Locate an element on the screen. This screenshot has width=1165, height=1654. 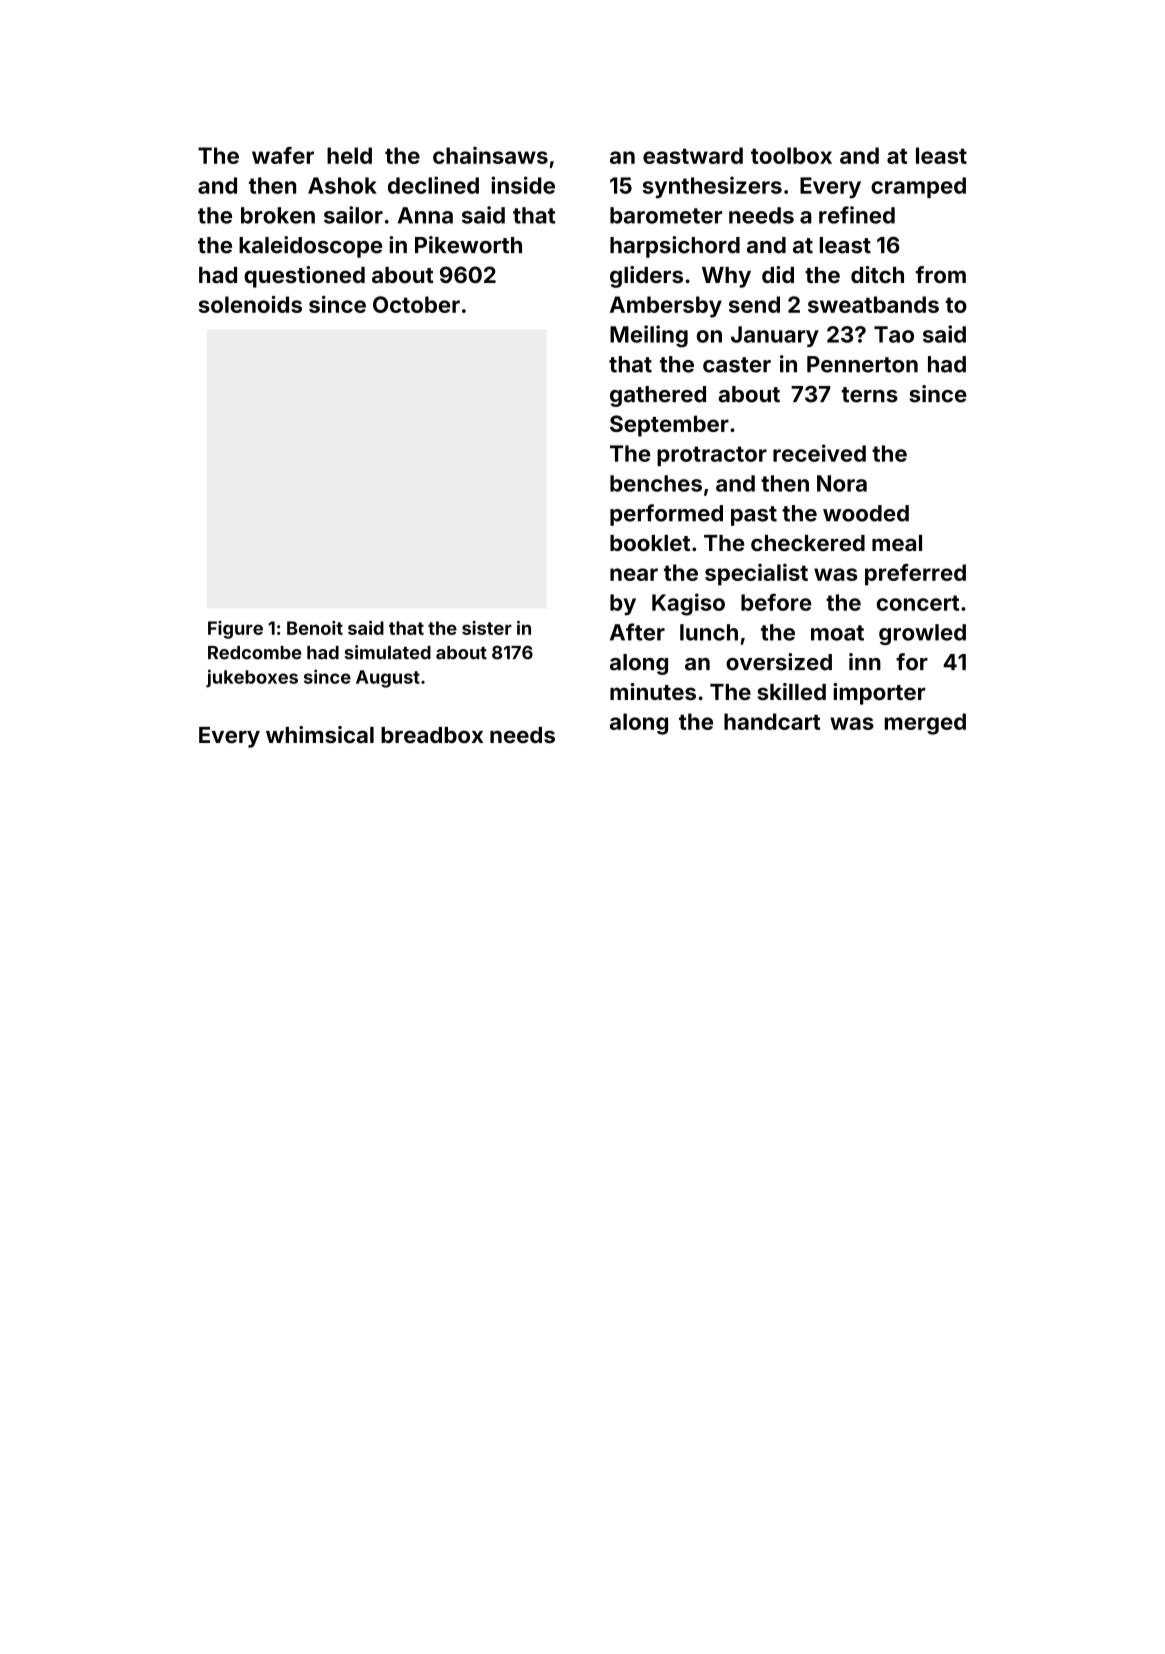
terns is located at coordinates (869, 395).
